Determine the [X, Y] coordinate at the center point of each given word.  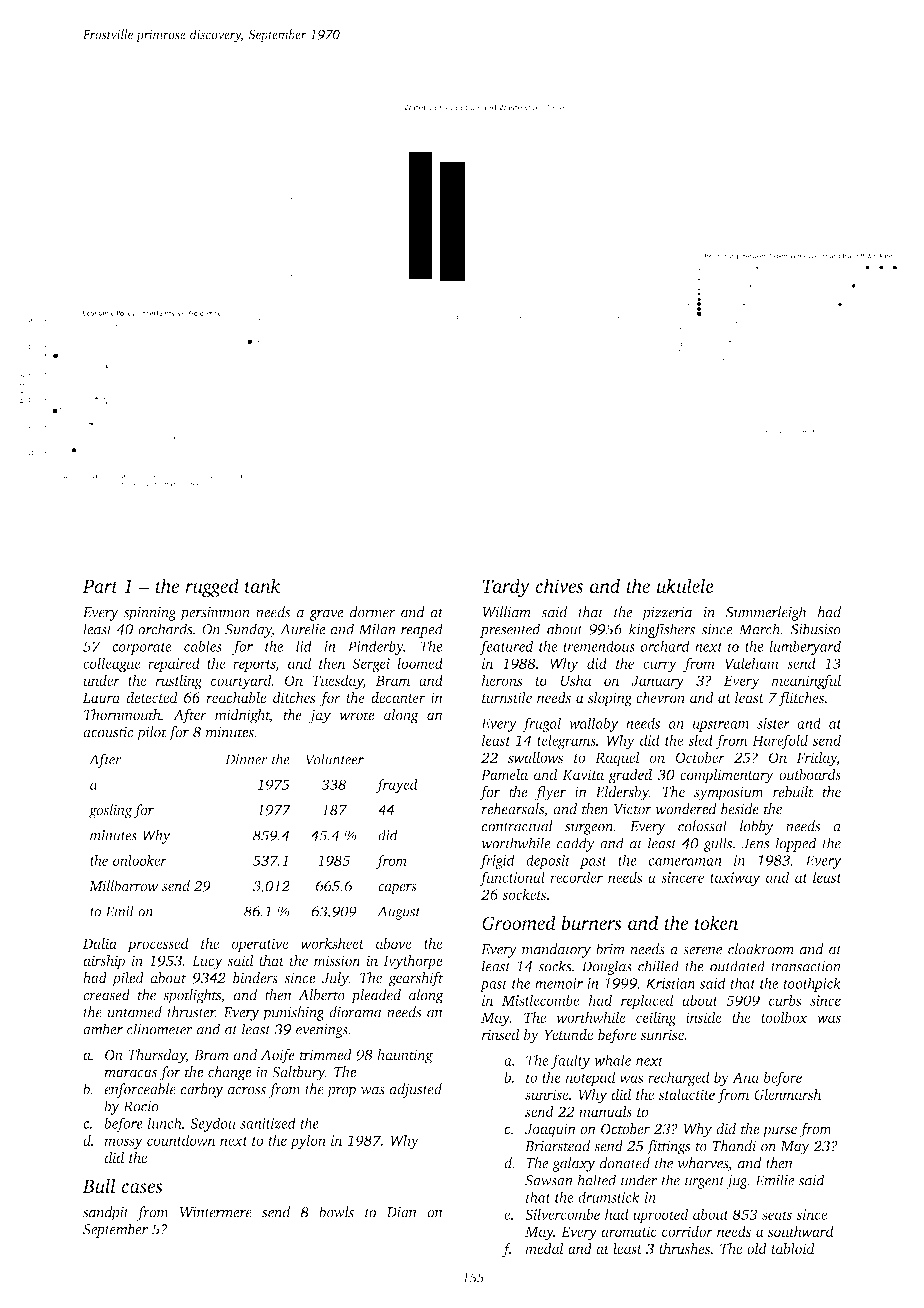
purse [779, 1132]
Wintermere [216, 1212]
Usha [576, 680]
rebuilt [793, 792]
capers [397, 889]
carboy [202, 1090]
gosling [110, 811]
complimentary [727, 776]
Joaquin [550, 1130]
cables [203, 646]
